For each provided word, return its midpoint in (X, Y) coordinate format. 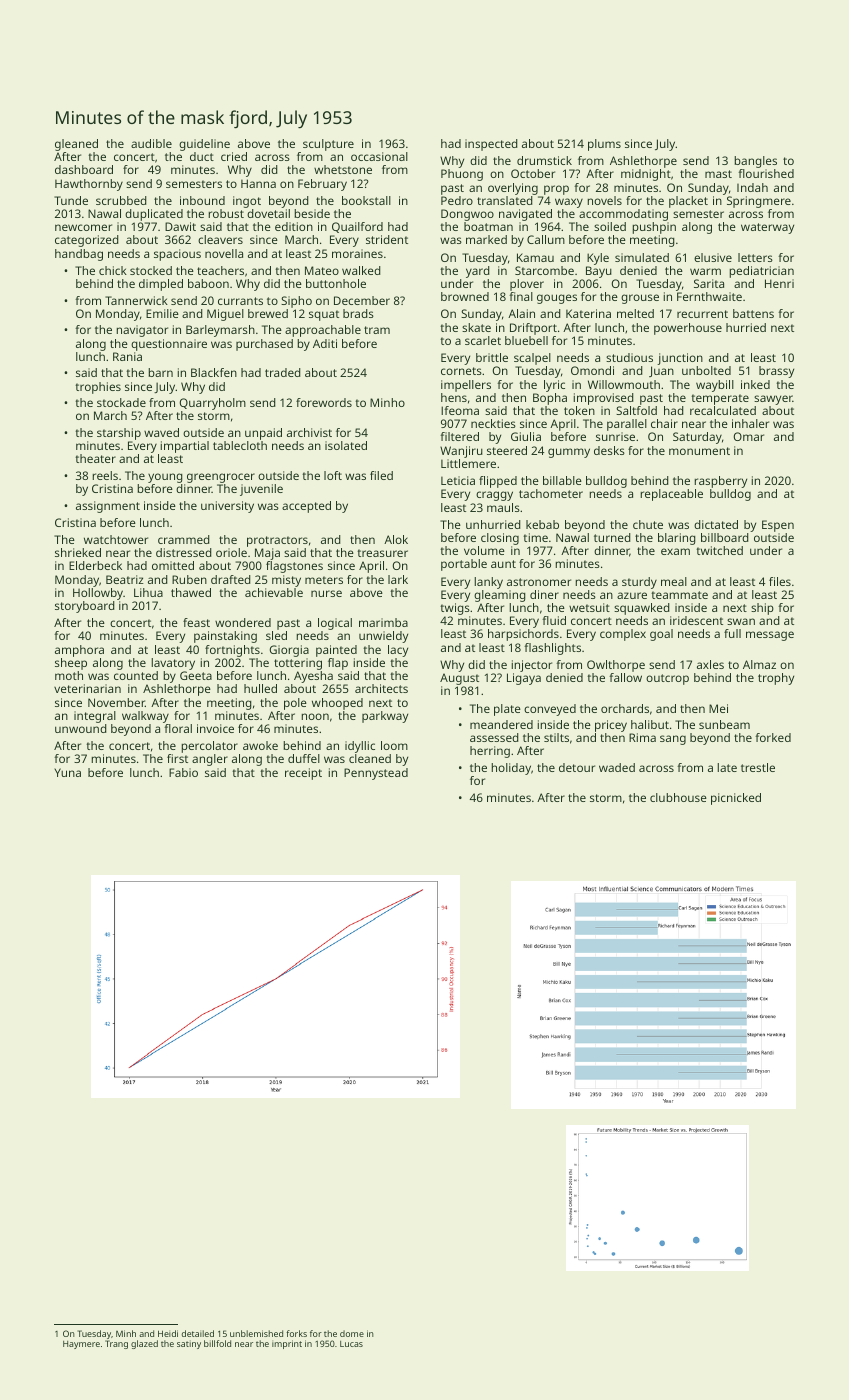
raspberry (720, 482)
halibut (650, 724)
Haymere (81, 1345)
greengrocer (221, 478)
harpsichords (523, 635)
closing (500, 539)
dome (352, 1333)
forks (296, 1333)
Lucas (351, 1344)
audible (151, 143)
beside (312, 213)
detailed (198, 1333)
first (177, 758)
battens (753, 313)
